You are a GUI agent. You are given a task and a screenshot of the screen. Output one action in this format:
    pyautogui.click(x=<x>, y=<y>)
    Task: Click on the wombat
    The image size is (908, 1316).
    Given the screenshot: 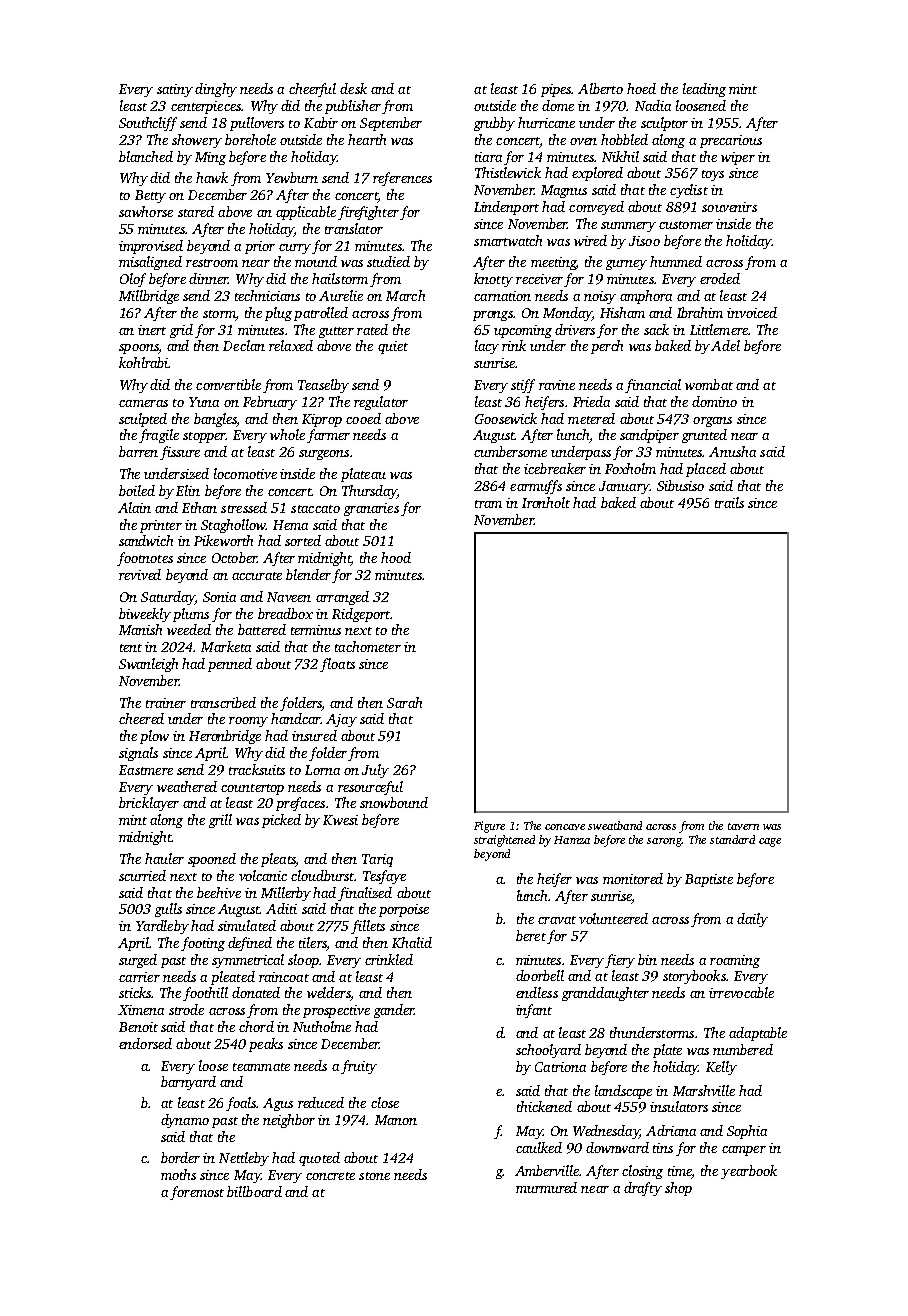 What is the action you would take?
    pyautogui.click(x=709, y=384)
